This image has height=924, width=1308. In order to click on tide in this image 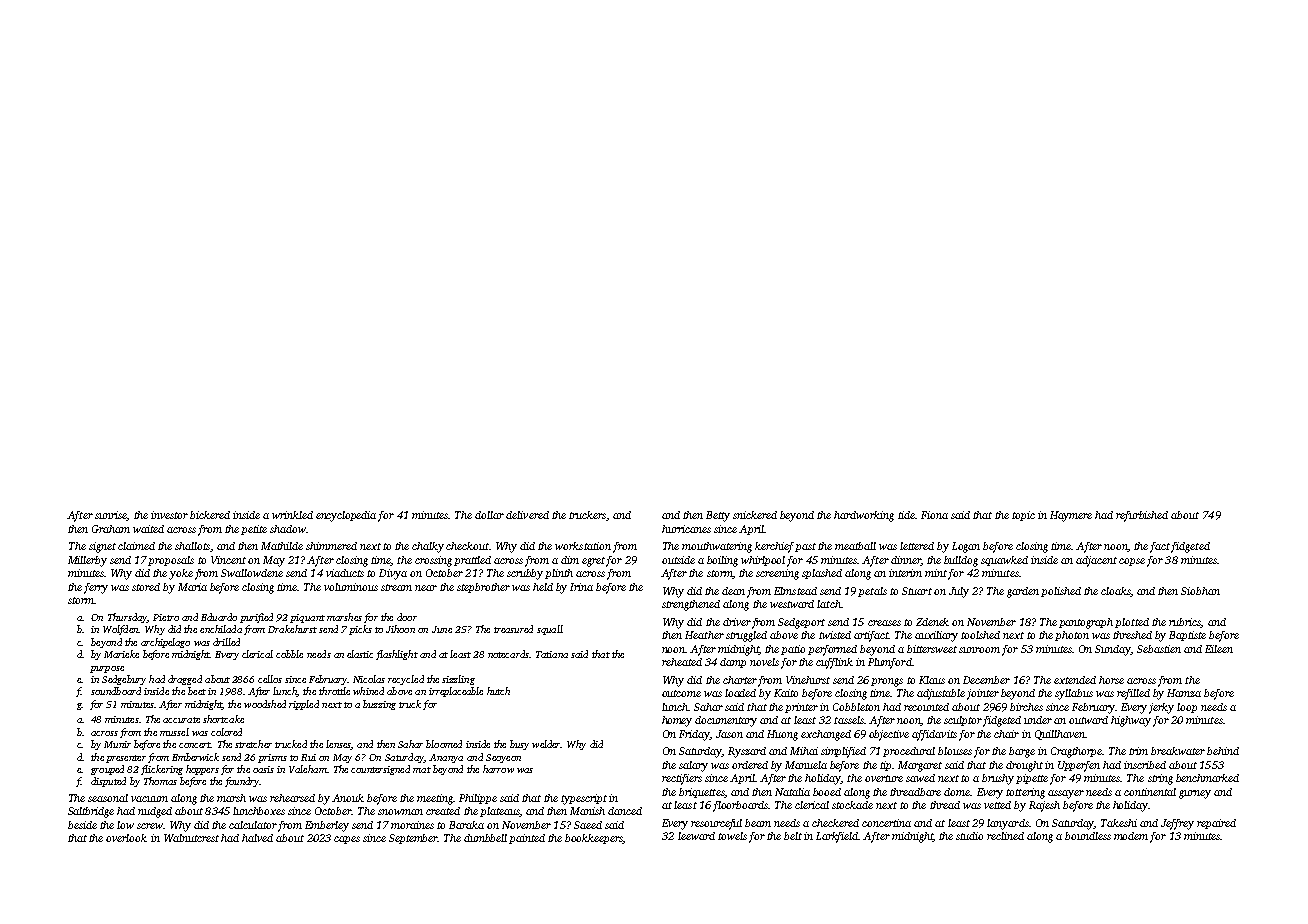, I will do `click(906, 515)`.
